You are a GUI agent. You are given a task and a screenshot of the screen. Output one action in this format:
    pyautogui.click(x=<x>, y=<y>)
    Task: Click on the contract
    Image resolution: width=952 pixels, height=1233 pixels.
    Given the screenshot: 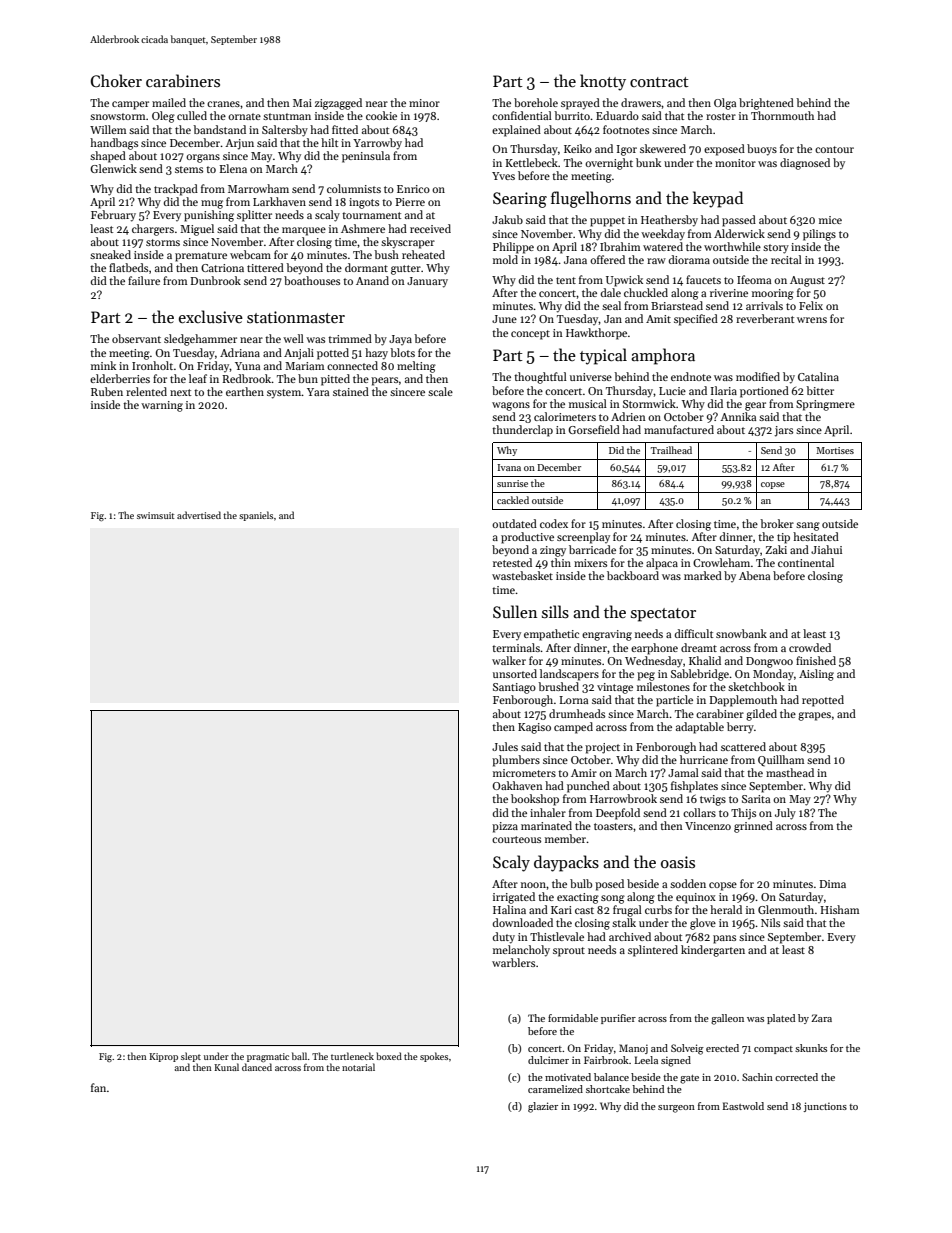 What is the action you would take?
    pyautogui.click(x=659, y=82)
